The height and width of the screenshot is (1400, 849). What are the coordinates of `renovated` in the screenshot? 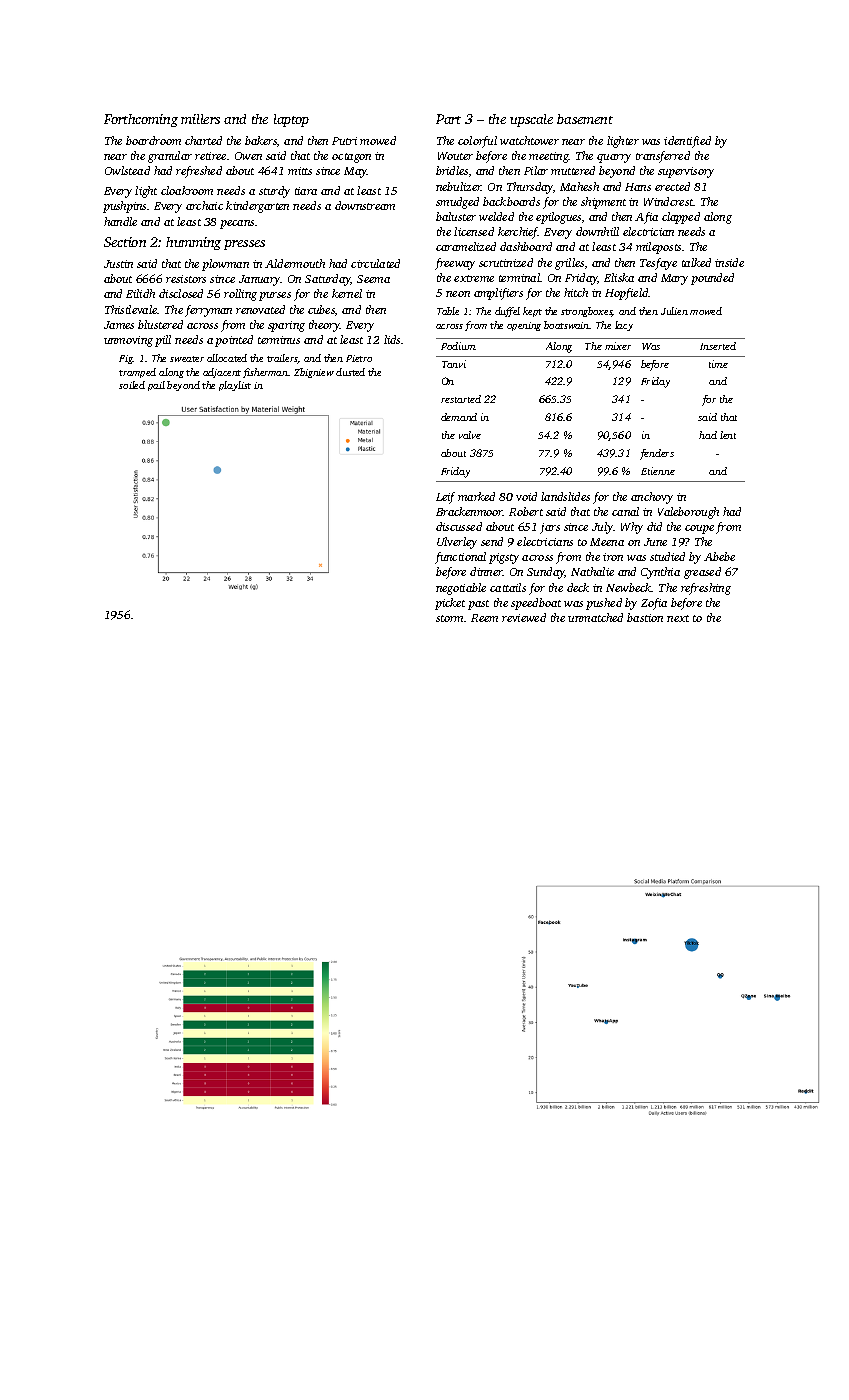 It's located at (260, 309).
